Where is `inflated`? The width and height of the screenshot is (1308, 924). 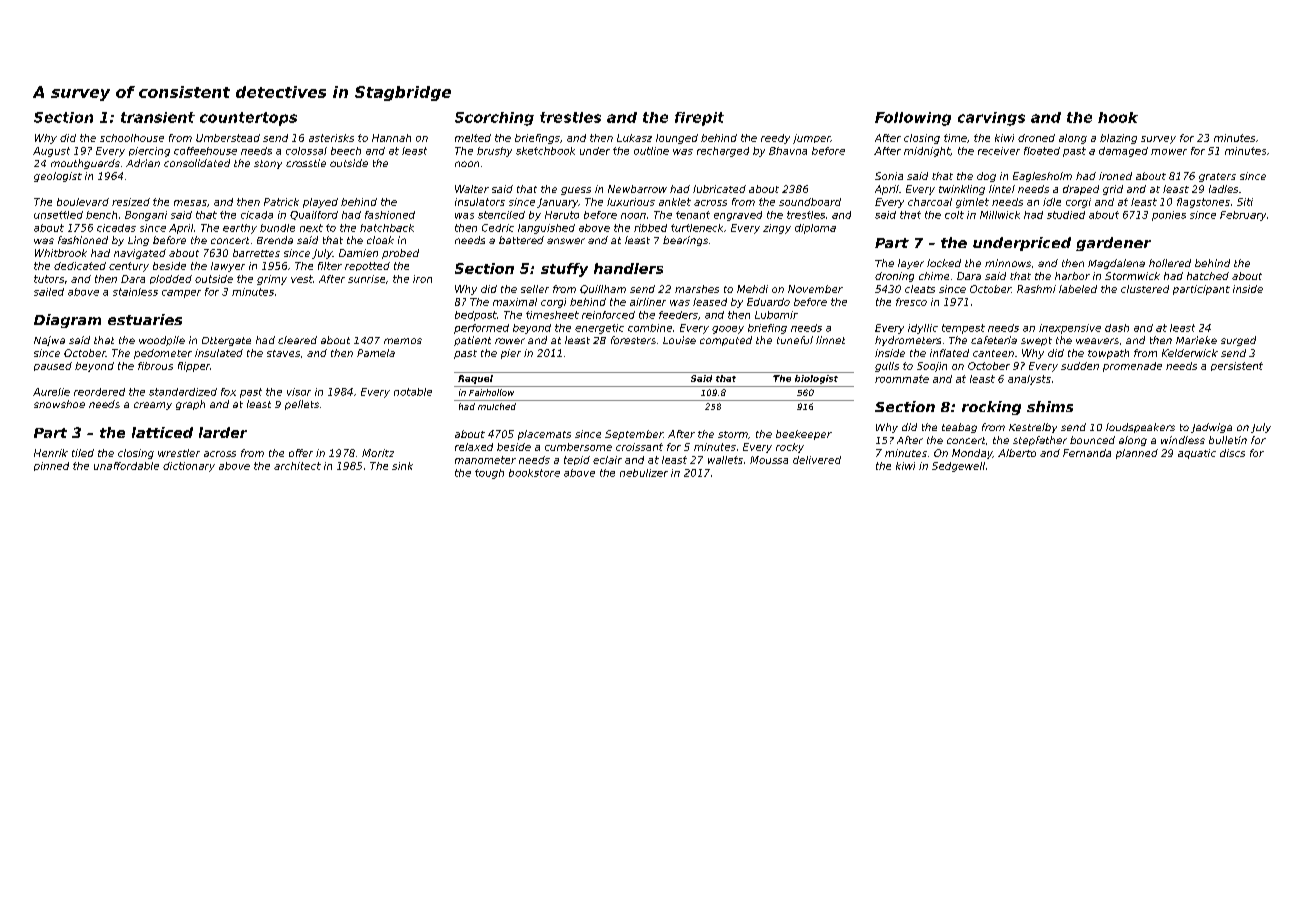
inflated is located at coordinates (949, 353).
